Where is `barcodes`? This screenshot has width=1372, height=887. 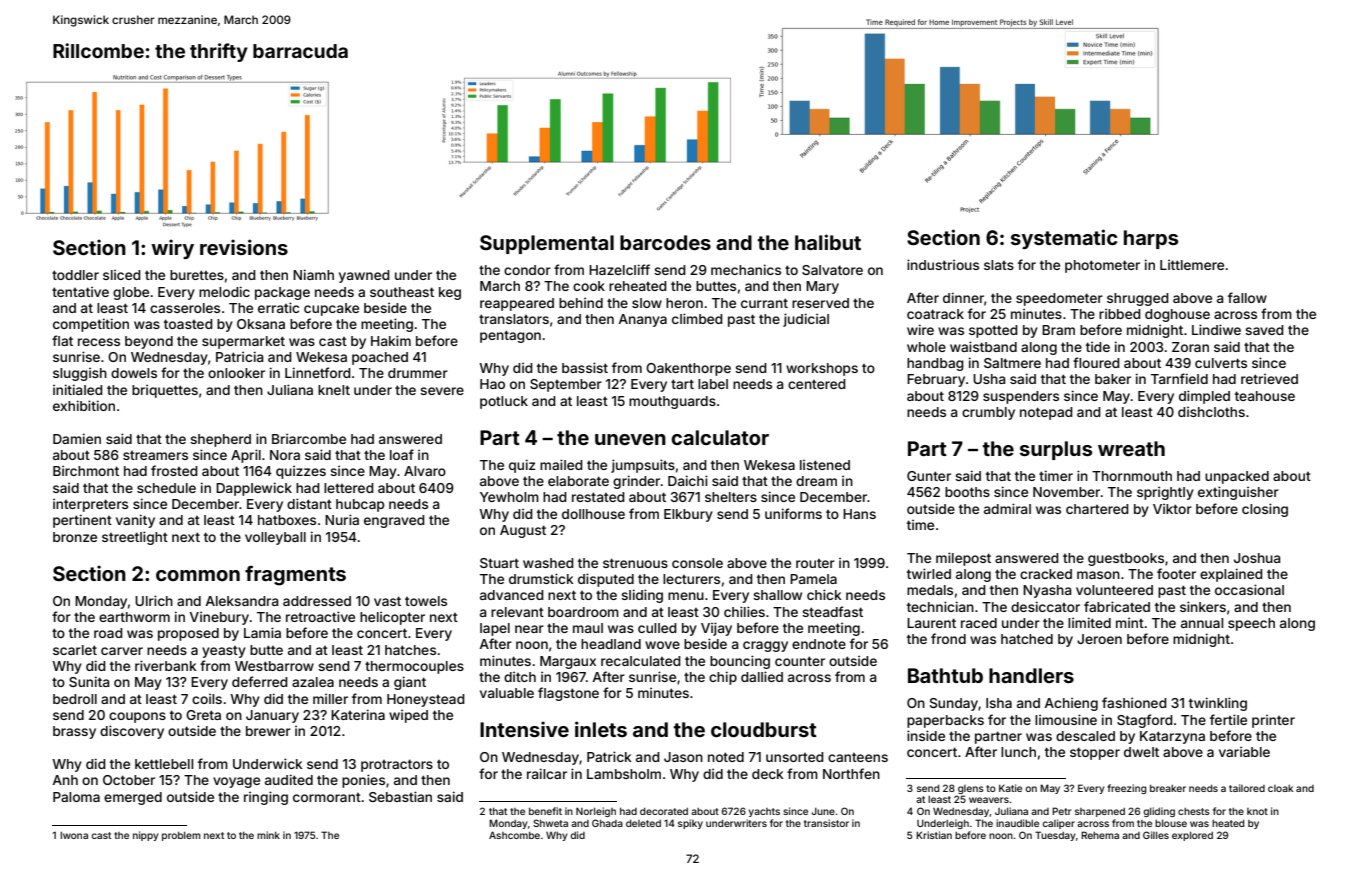
barcodes is located at coordinates (665, 242).
